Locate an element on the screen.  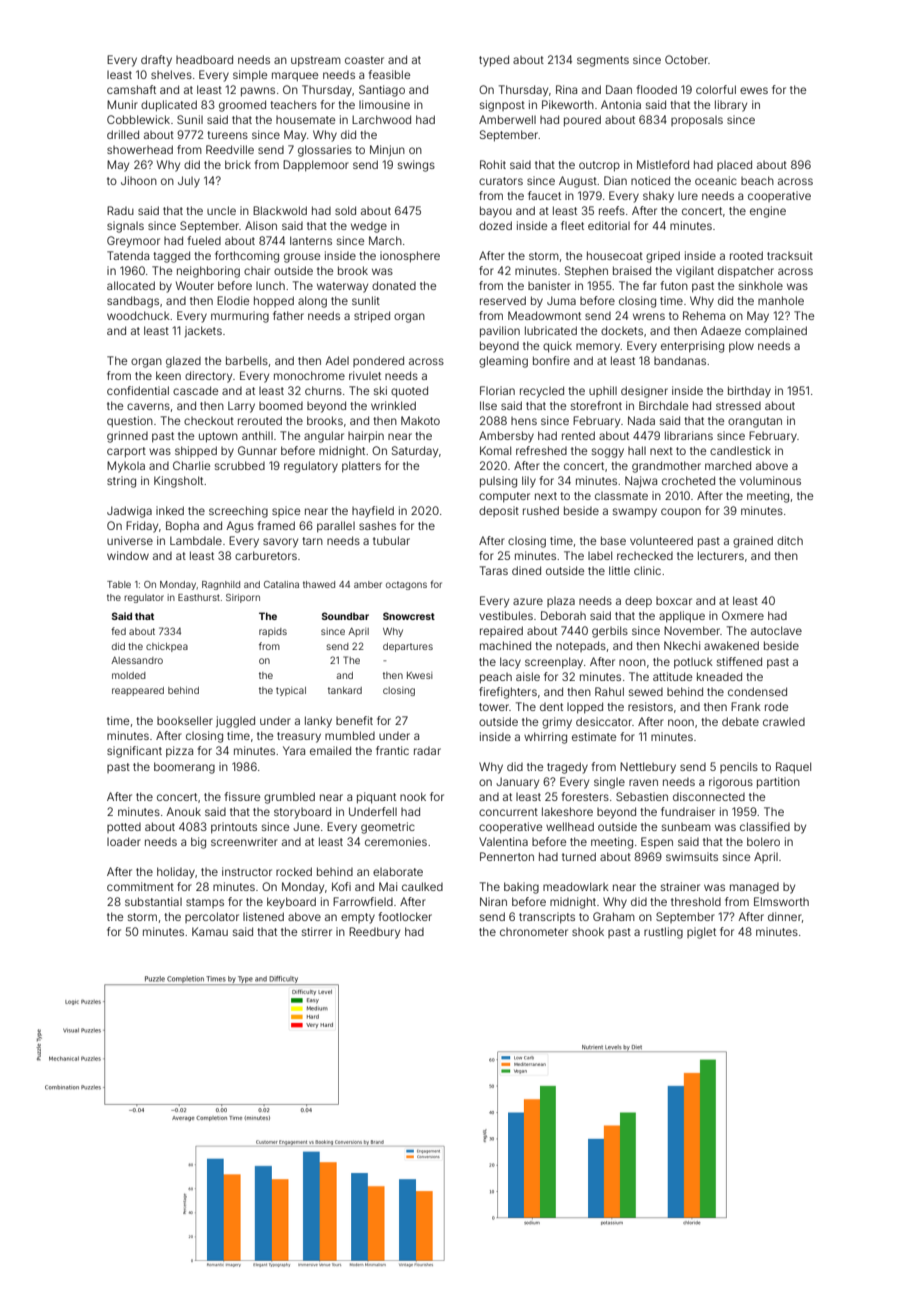
chronometer is located at coordinates (534, 932).
